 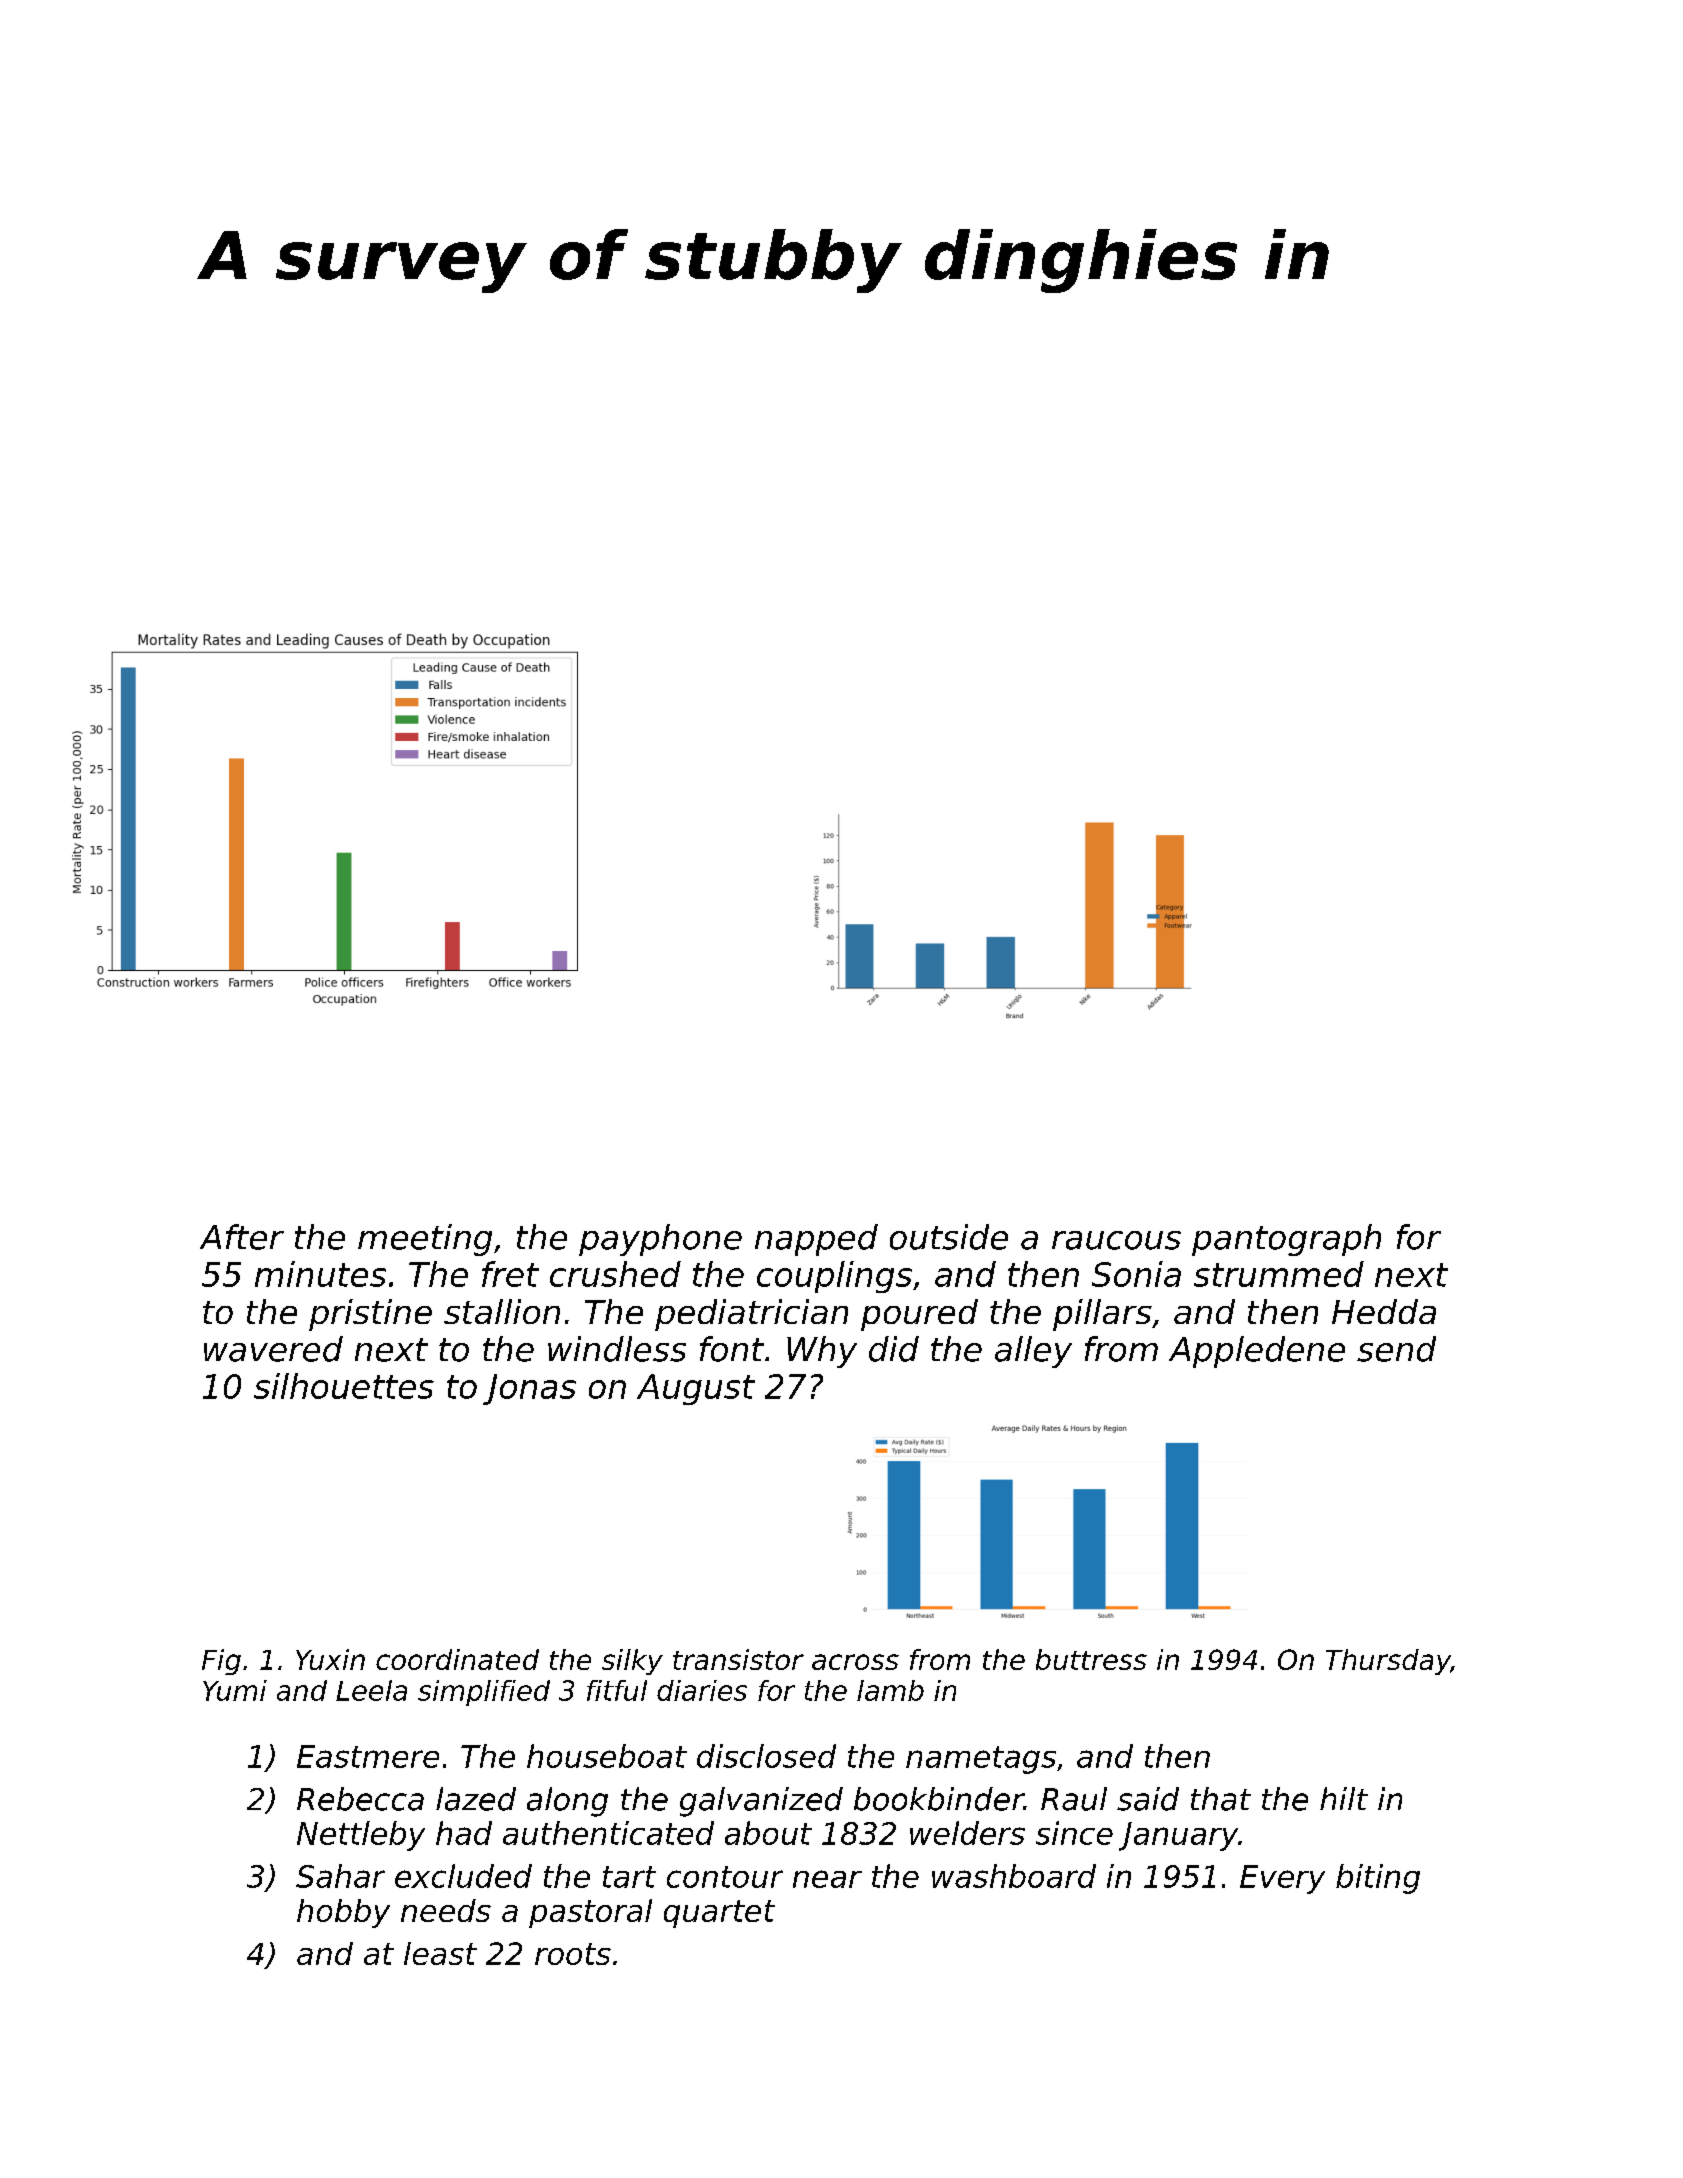 What do you see at coordinates (1136, 1274) in the screenshot?
I see `Sonia` at bounding box center [1136, 1274].
